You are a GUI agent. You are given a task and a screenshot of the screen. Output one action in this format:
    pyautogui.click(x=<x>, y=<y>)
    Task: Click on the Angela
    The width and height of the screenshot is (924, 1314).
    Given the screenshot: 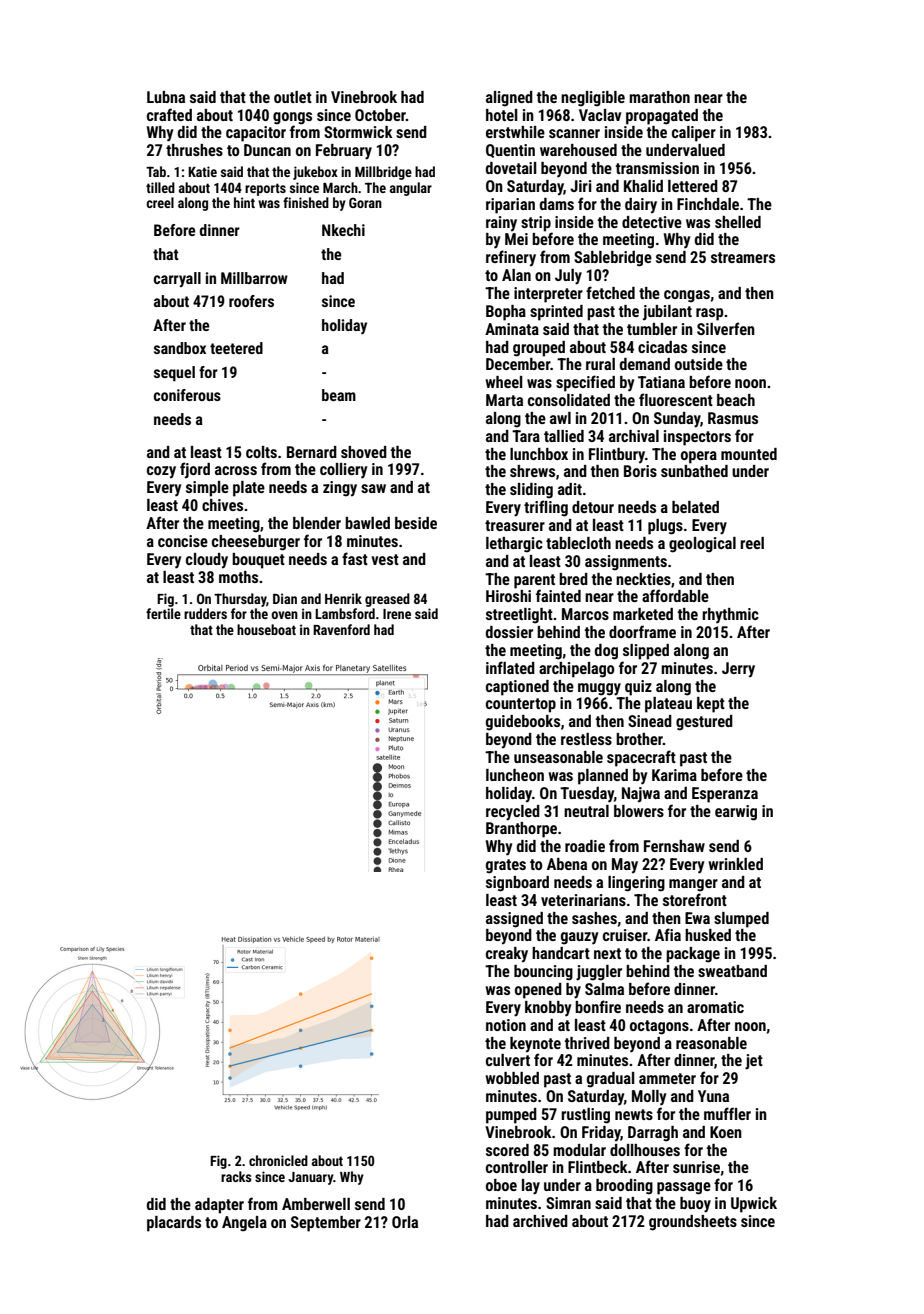 What is the action you would take?
    pyautogui.click(x=244, y=1224)
